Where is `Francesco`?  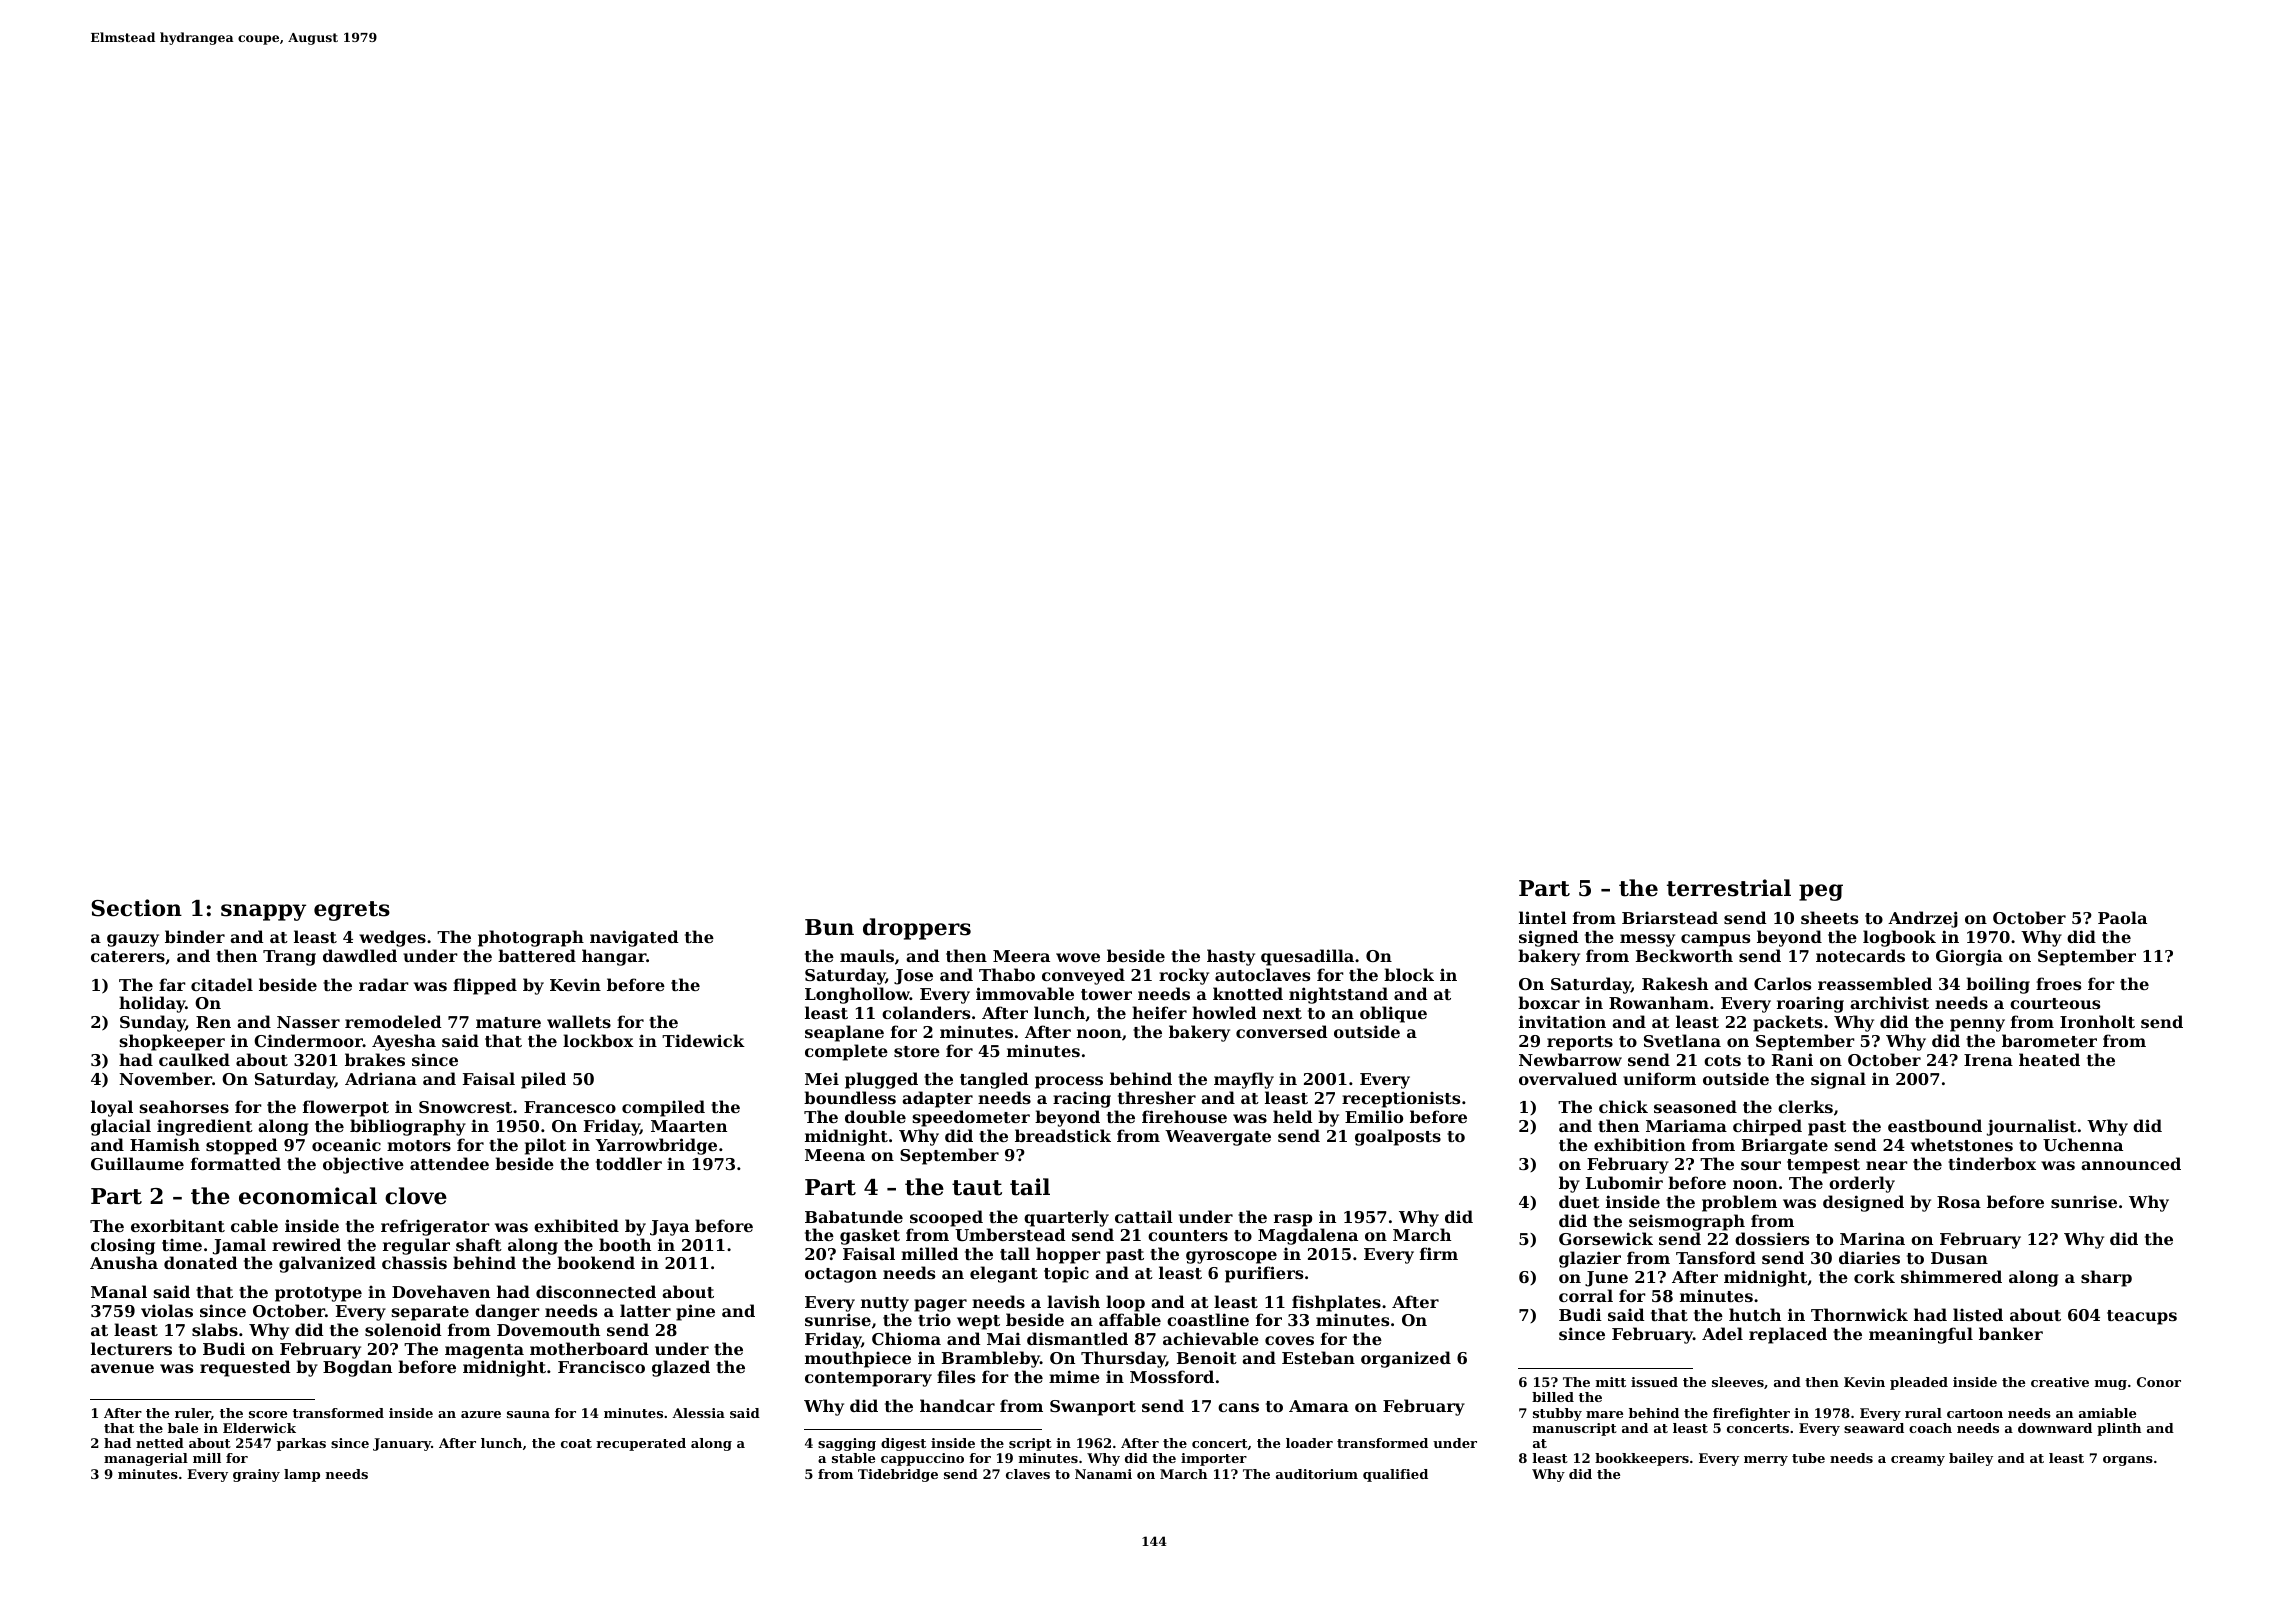
Francesco is located at coordinates (570, 1107).
